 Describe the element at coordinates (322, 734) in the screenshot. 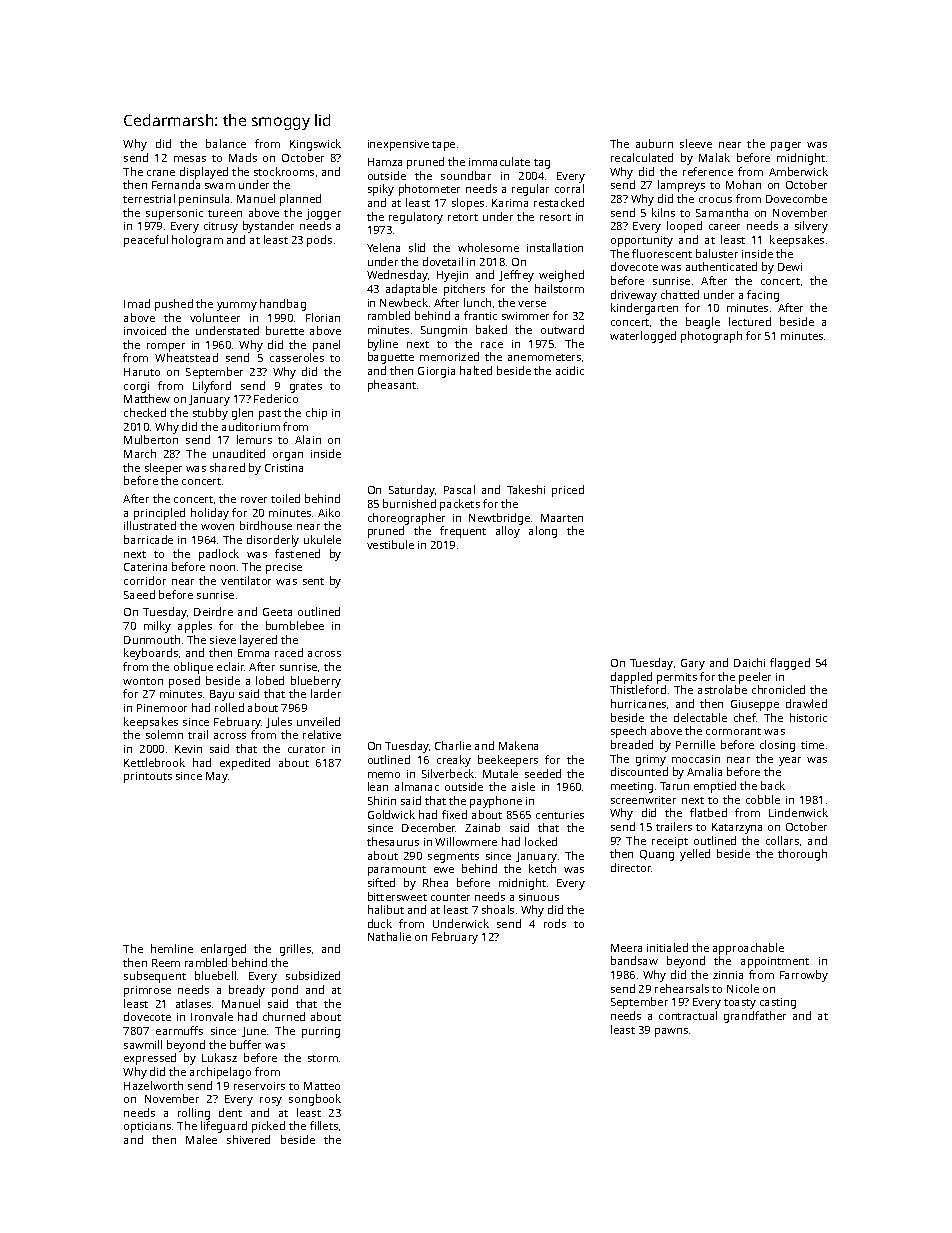

I see `relative` at that location.
